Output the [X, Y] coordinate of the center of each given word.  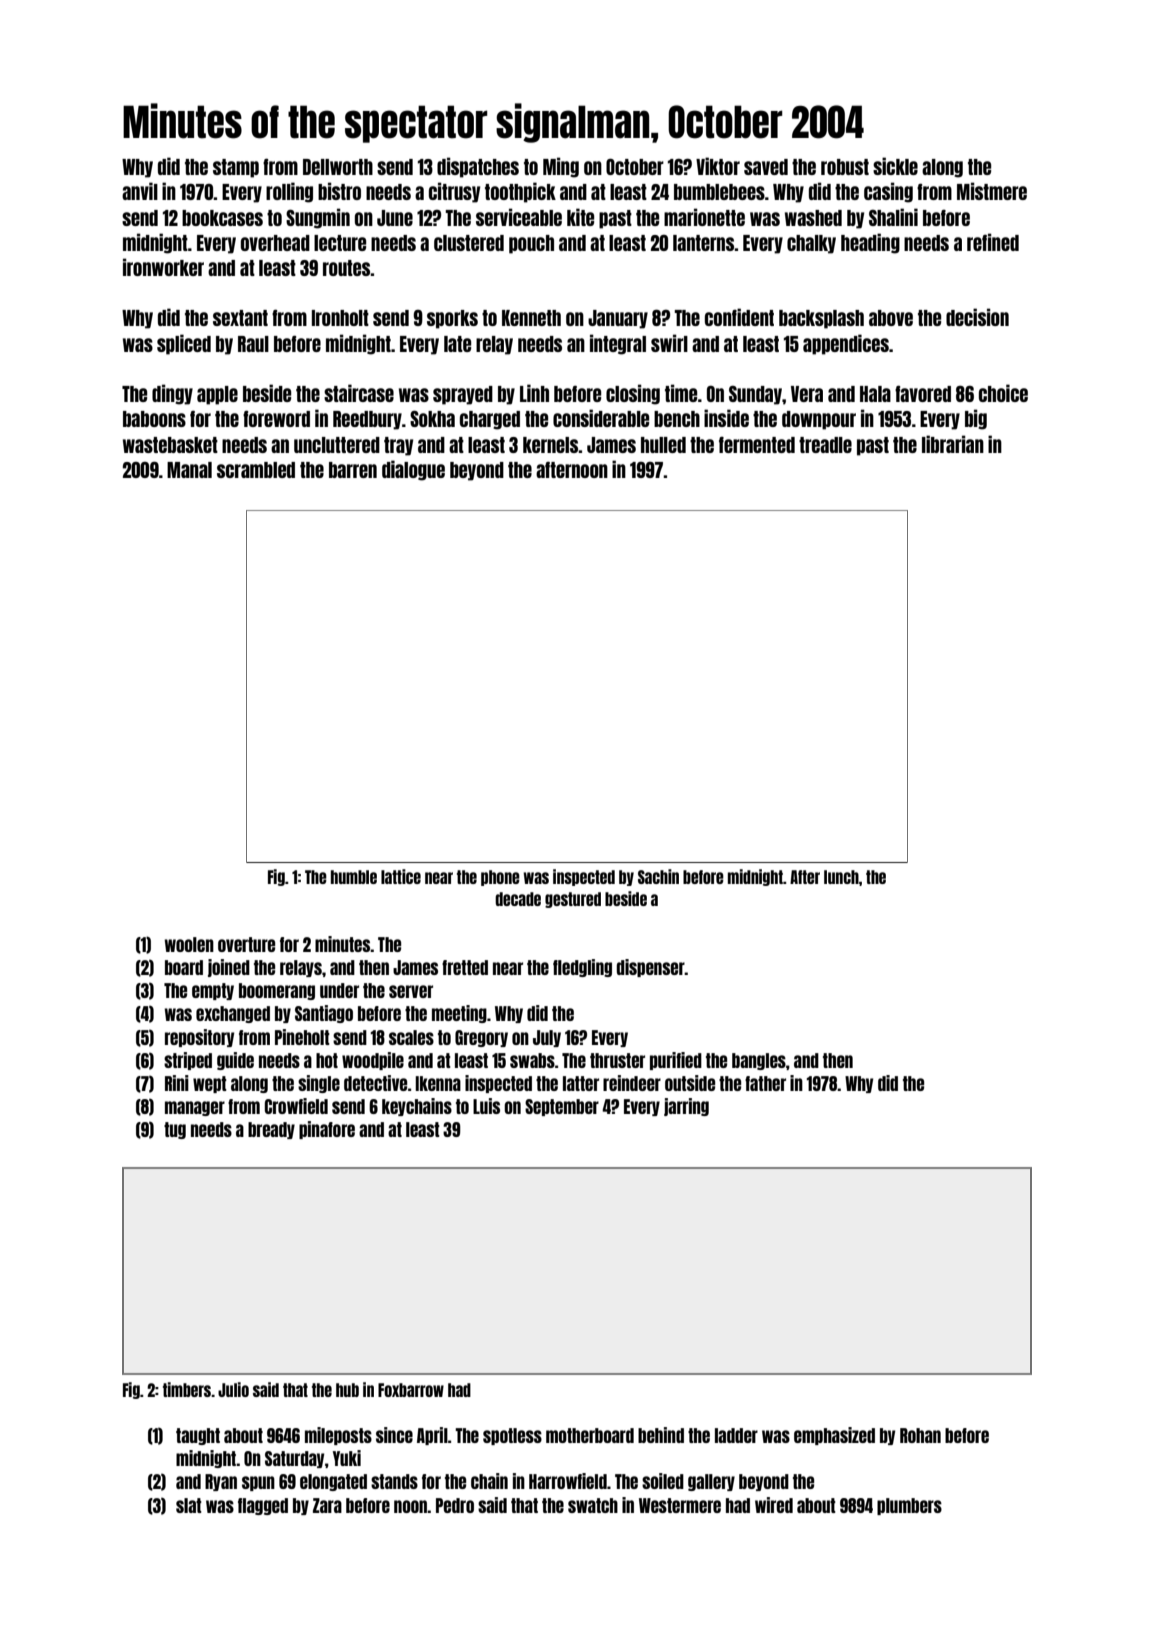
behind [661, 1435]
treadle [825, 445]
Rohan [920, 1435]
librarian [953, 444]
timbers [187, 1389]
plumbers [909, 1506]
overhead [275, 243]
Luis [486, 1106]
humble [354, 877]
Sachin [658, 876]
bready [271, 1130]
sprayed [463, 395]
